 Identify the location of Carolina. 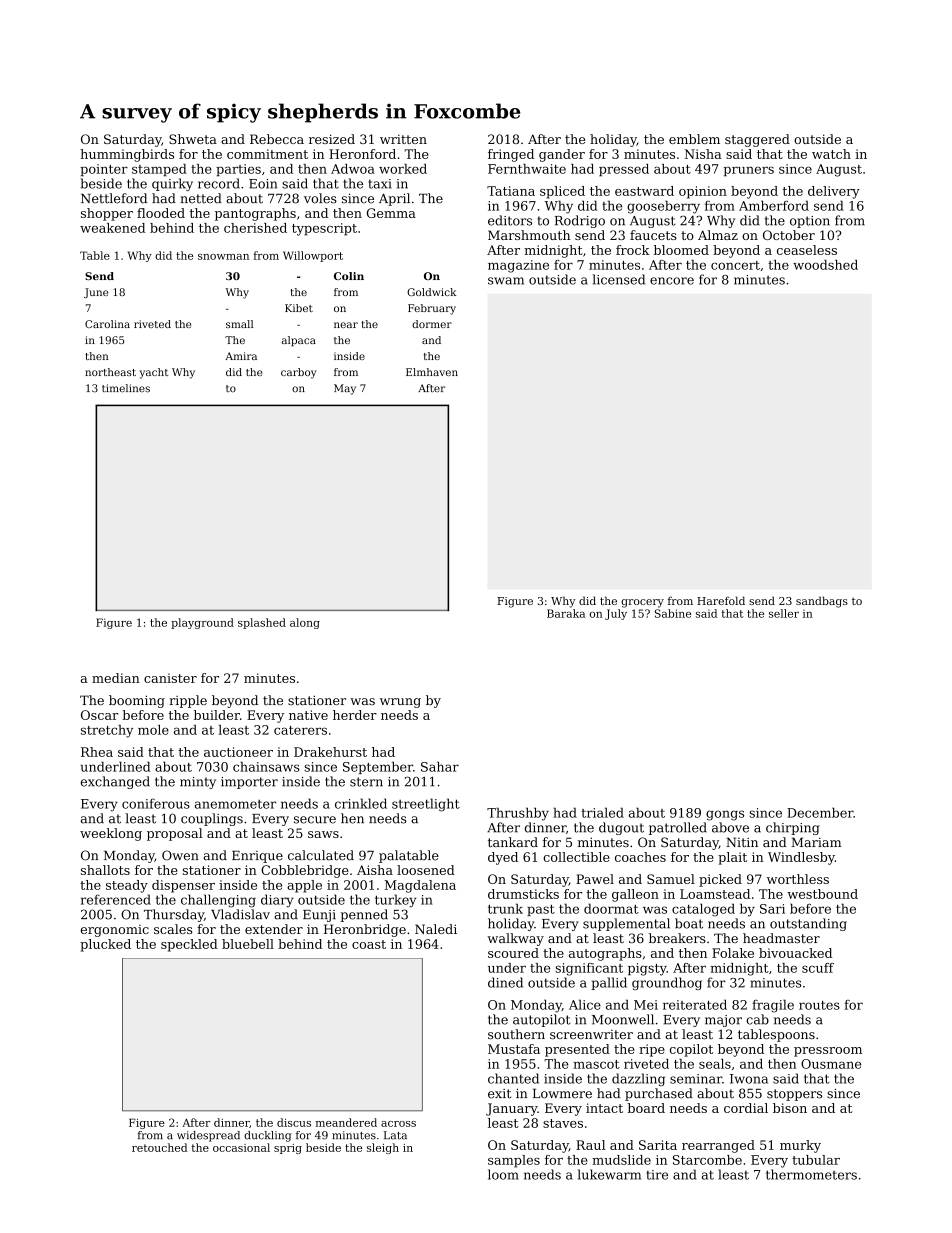
(107, 324).
